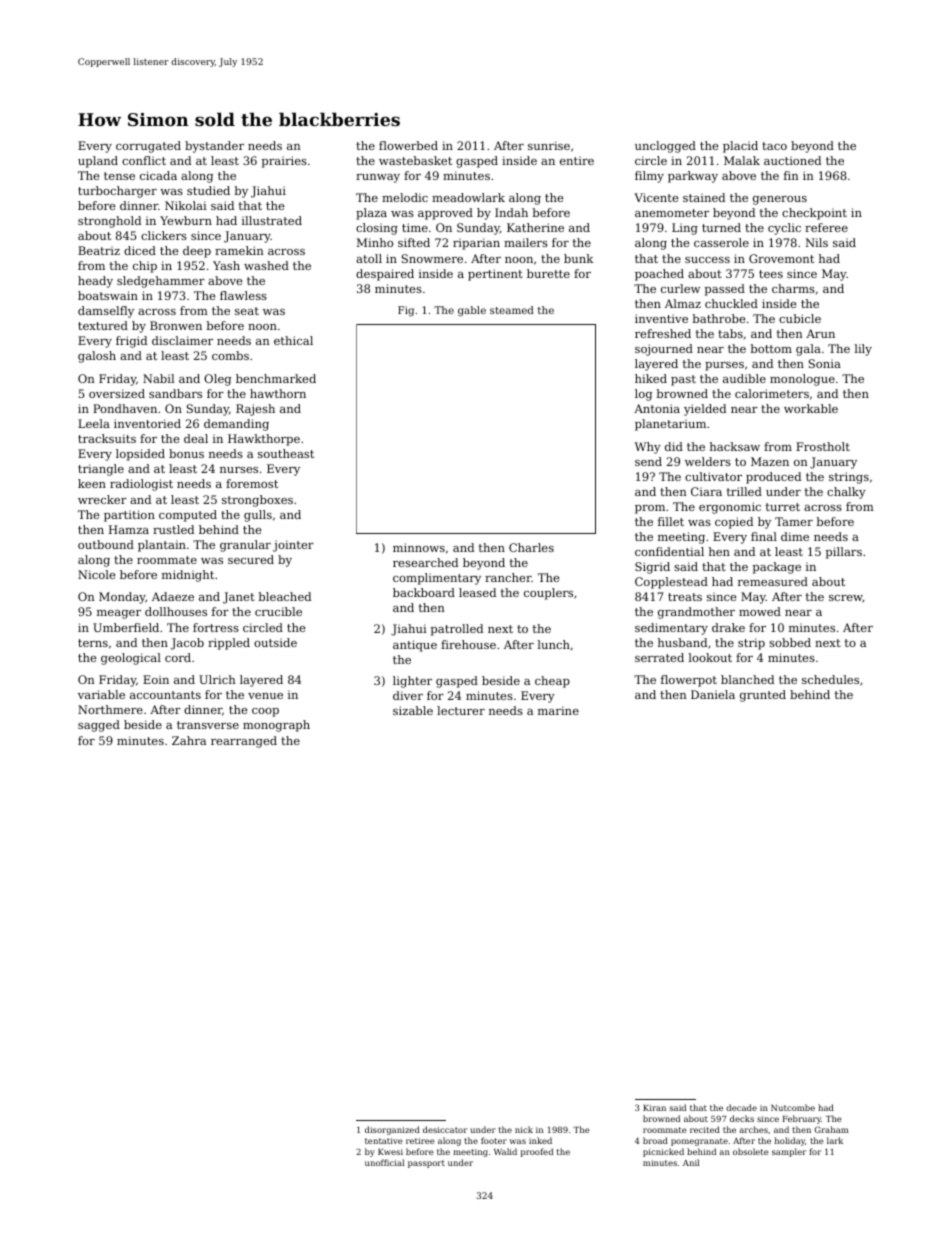 This screenshot has height=1233, width=952. Describe the element at coordinates (245, 546) in the screenshot. I see `granular` at that location.
